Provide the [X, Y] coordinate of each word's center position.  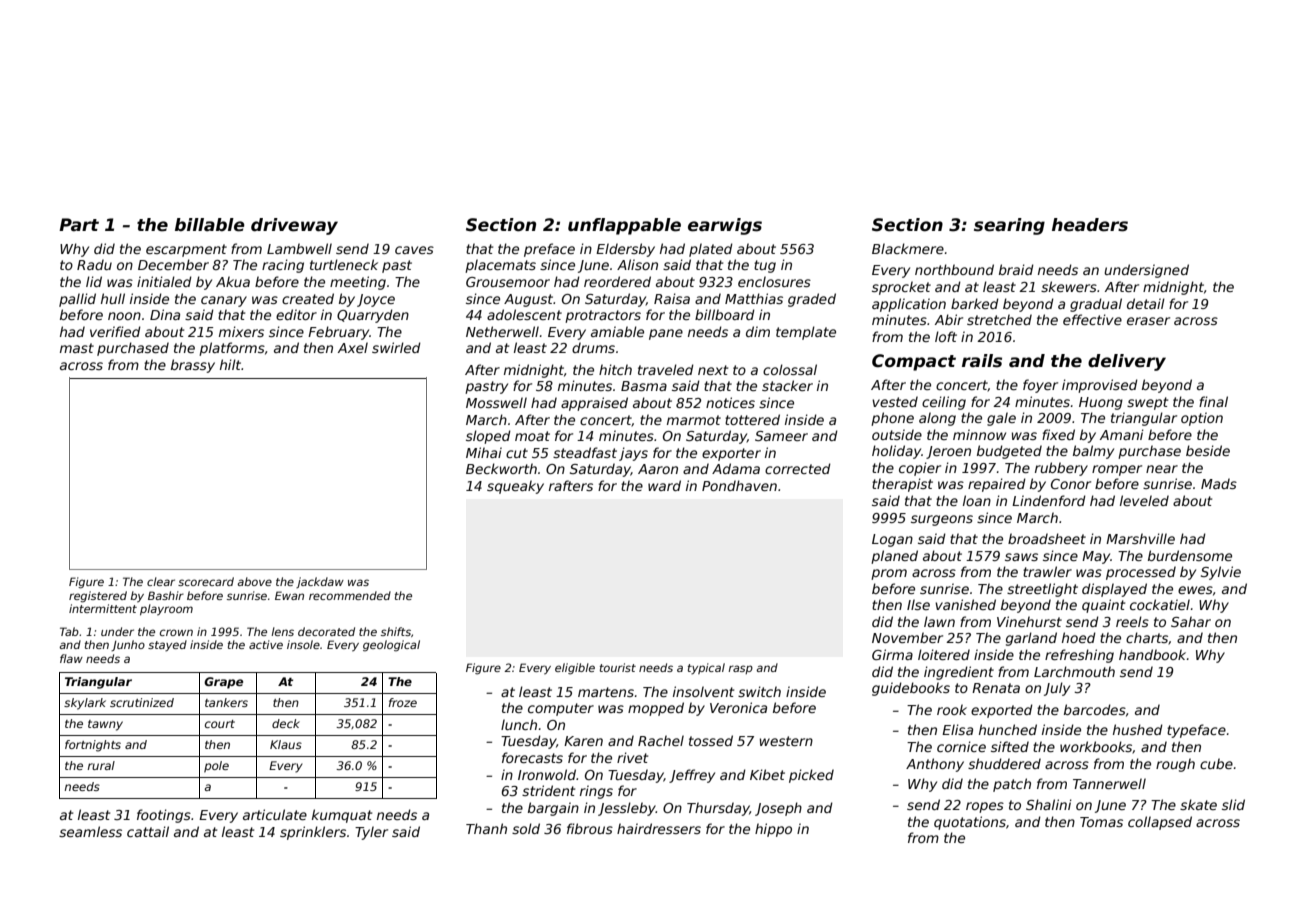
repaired [997, 485]
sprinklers [313, 833]
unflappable [624, 226]
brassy [193, 366]
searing [1009, 226]
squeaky [515, 487]
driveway [294, 226]
